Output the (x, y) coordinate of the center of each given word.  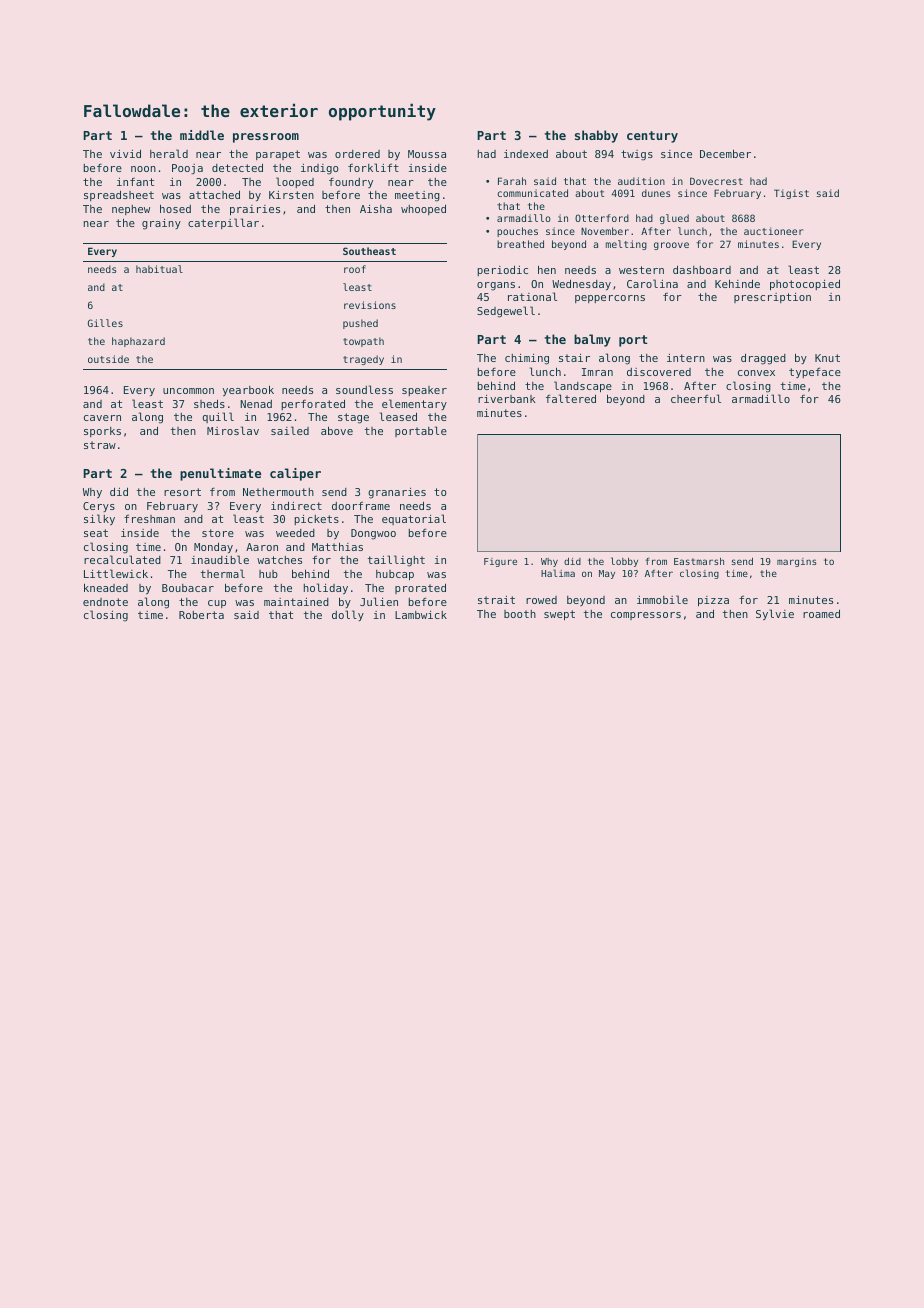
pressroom (266, 138)
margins (797, 562)
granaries (397, 493)
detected (237, 167)
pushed (360, 324)
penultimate (220, 474)
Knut (827, 358)
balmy (592, 340)
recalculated (122, 559)
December (725, 153)
